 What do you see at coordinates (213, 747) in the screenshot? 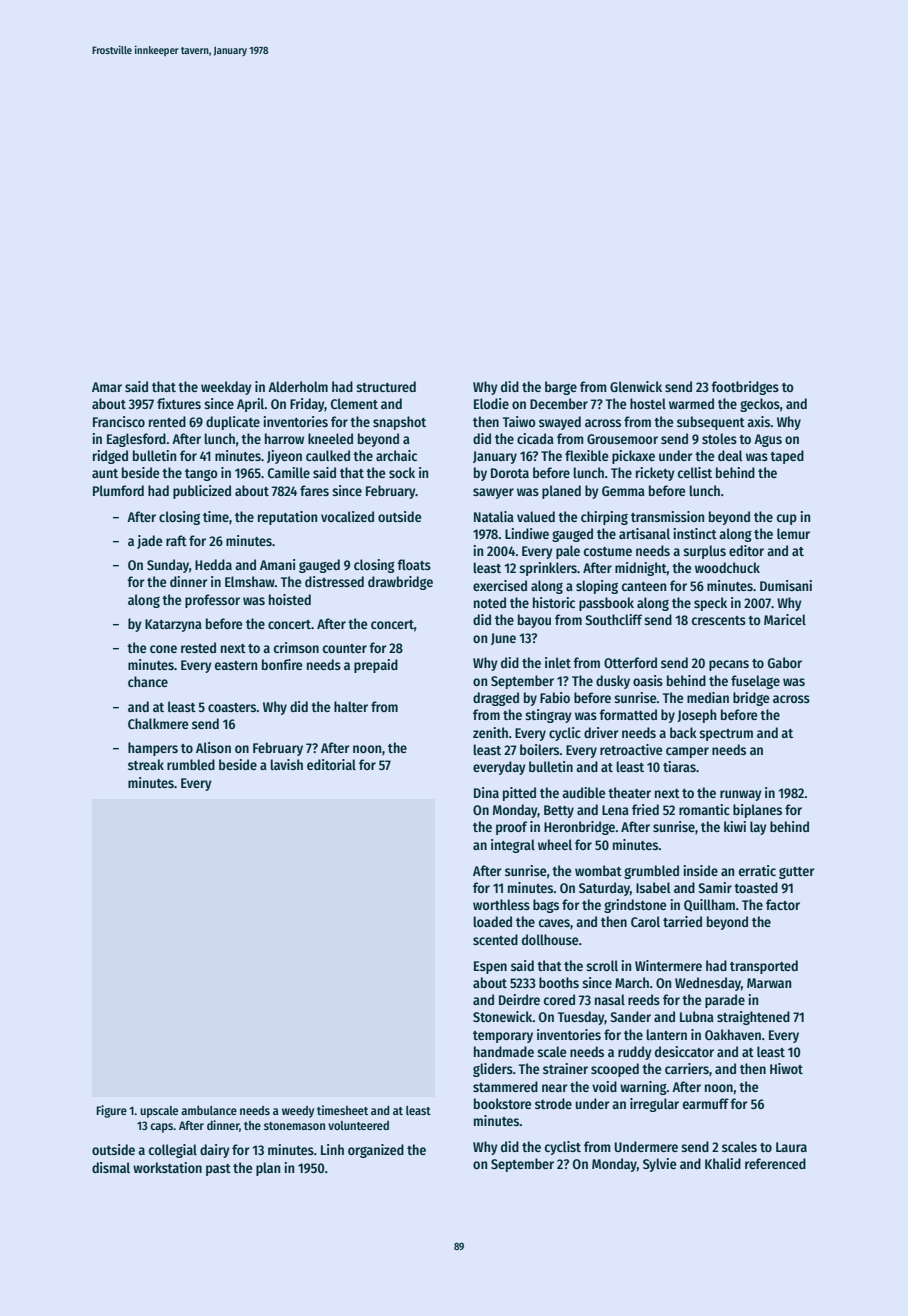
I see `Alison` at bounding box center [213, 747].
